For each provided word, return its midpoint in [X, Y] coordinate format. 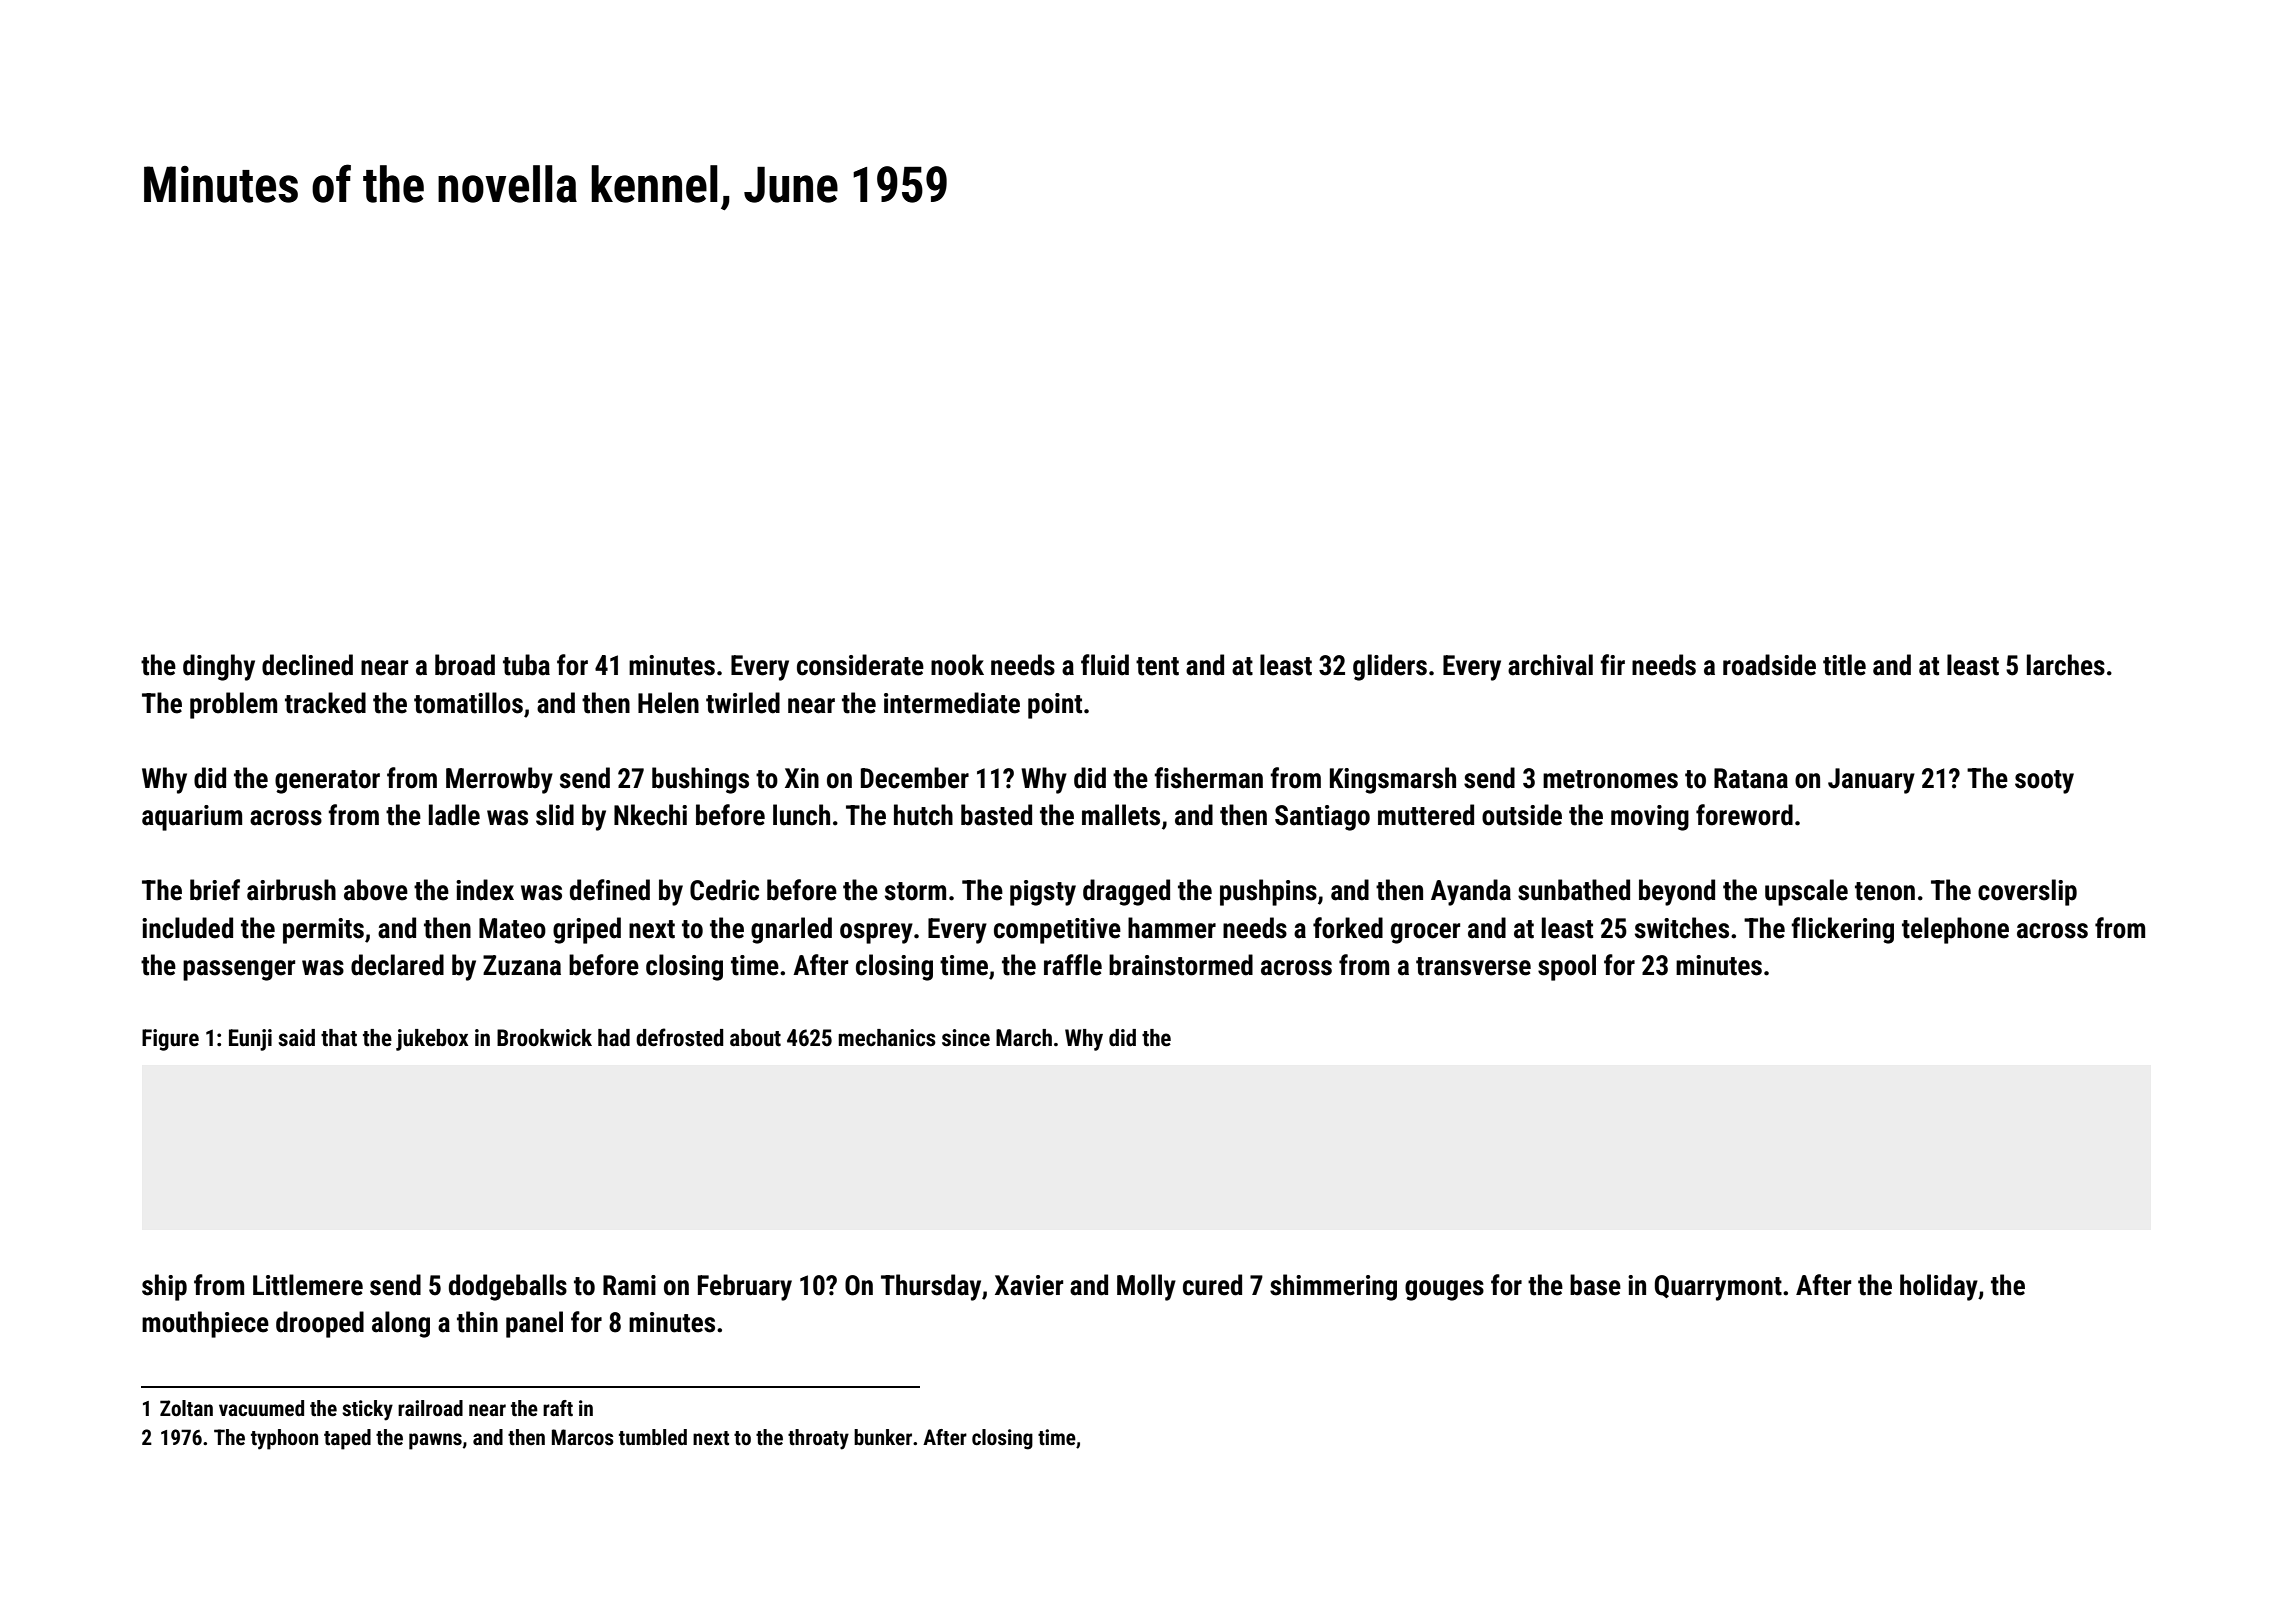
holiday [1939, 1287]
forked [1348, 928]
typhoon [284, 1439]
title [1844, 665]
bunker [883, 1437]
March [1024, 1038]
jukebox [432, 1040]
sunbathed [1574, 890]
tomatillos [468, 703]
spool [1567, 967]
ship [164, 1287]
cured [1212, 1285]
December [915, 778]
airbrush [291, 890]
